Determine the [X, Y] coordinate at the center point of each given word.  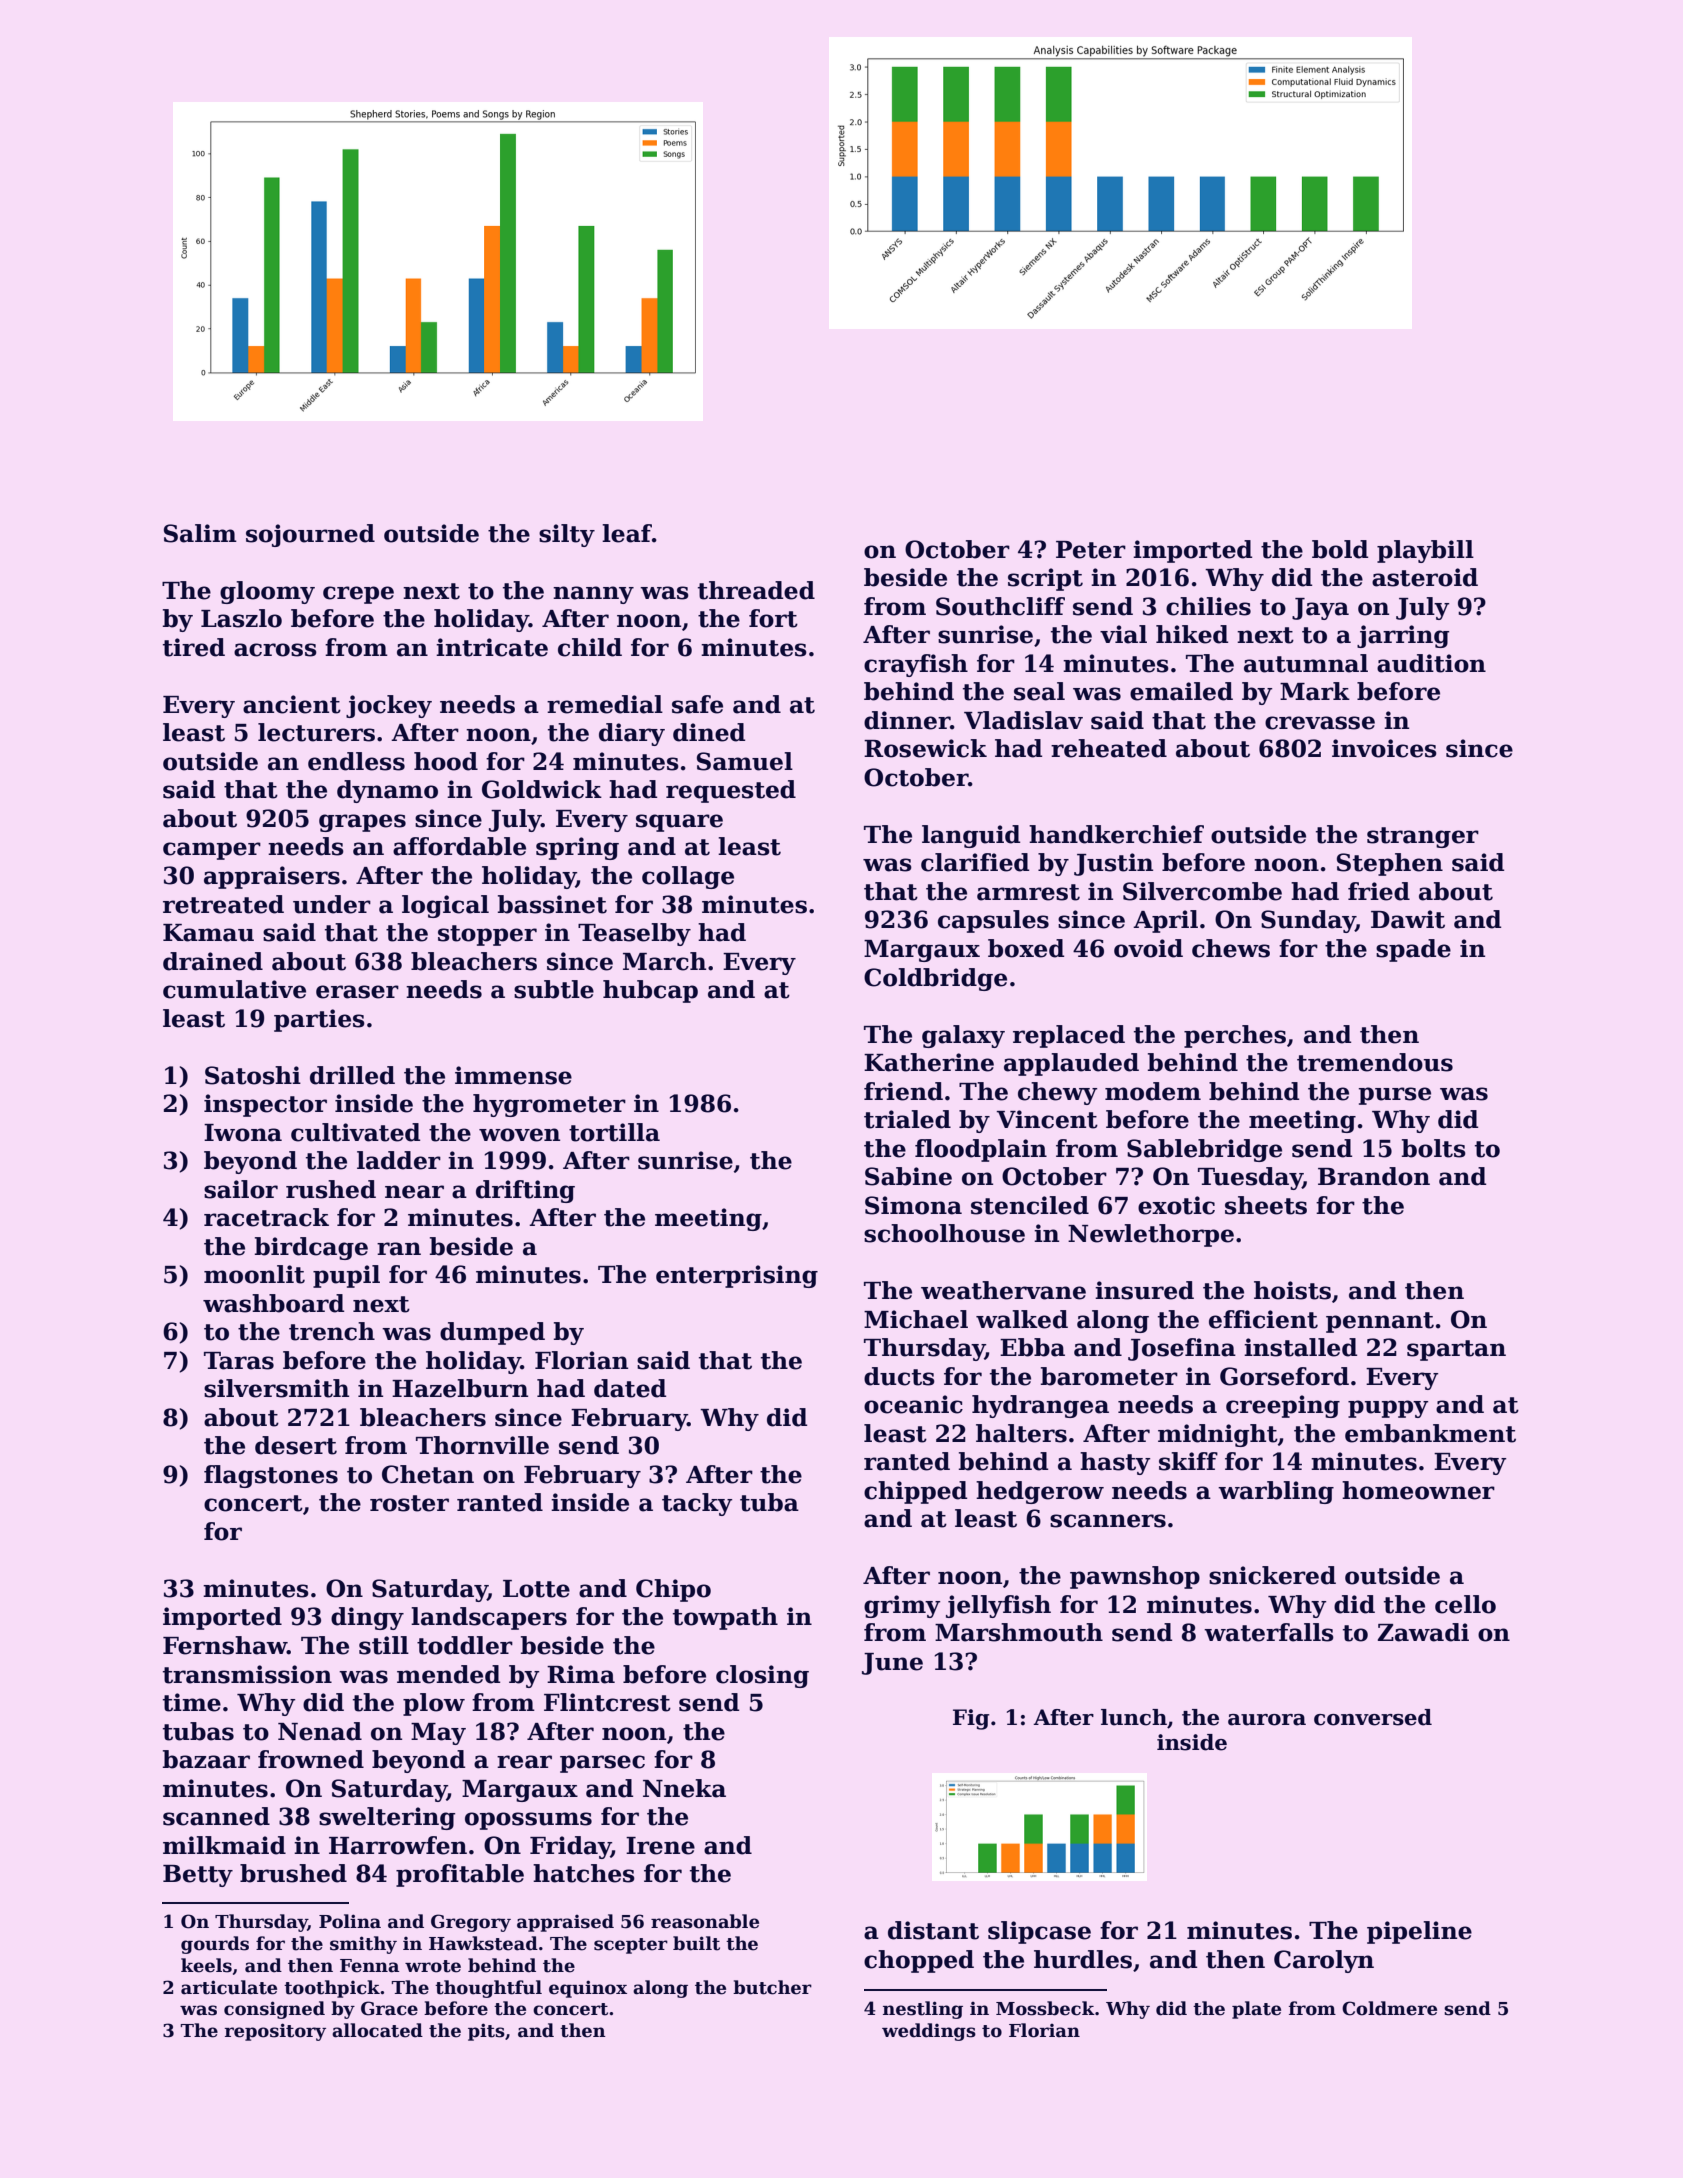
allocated [377, 2030]
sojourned [310, 535]
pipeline [1419, 1932]
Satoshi [253, 1075]
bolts [1434, 1148]
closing [762, 1676]
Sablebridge [1204, 1150]
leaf [627, 533]
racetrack [266, 1217]
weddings [929, 2032]
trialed [907, 1119]
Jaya [1320, 609]
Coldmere [1389, 2008]
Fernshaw [225, 1645]
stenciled [1030, 1205]
